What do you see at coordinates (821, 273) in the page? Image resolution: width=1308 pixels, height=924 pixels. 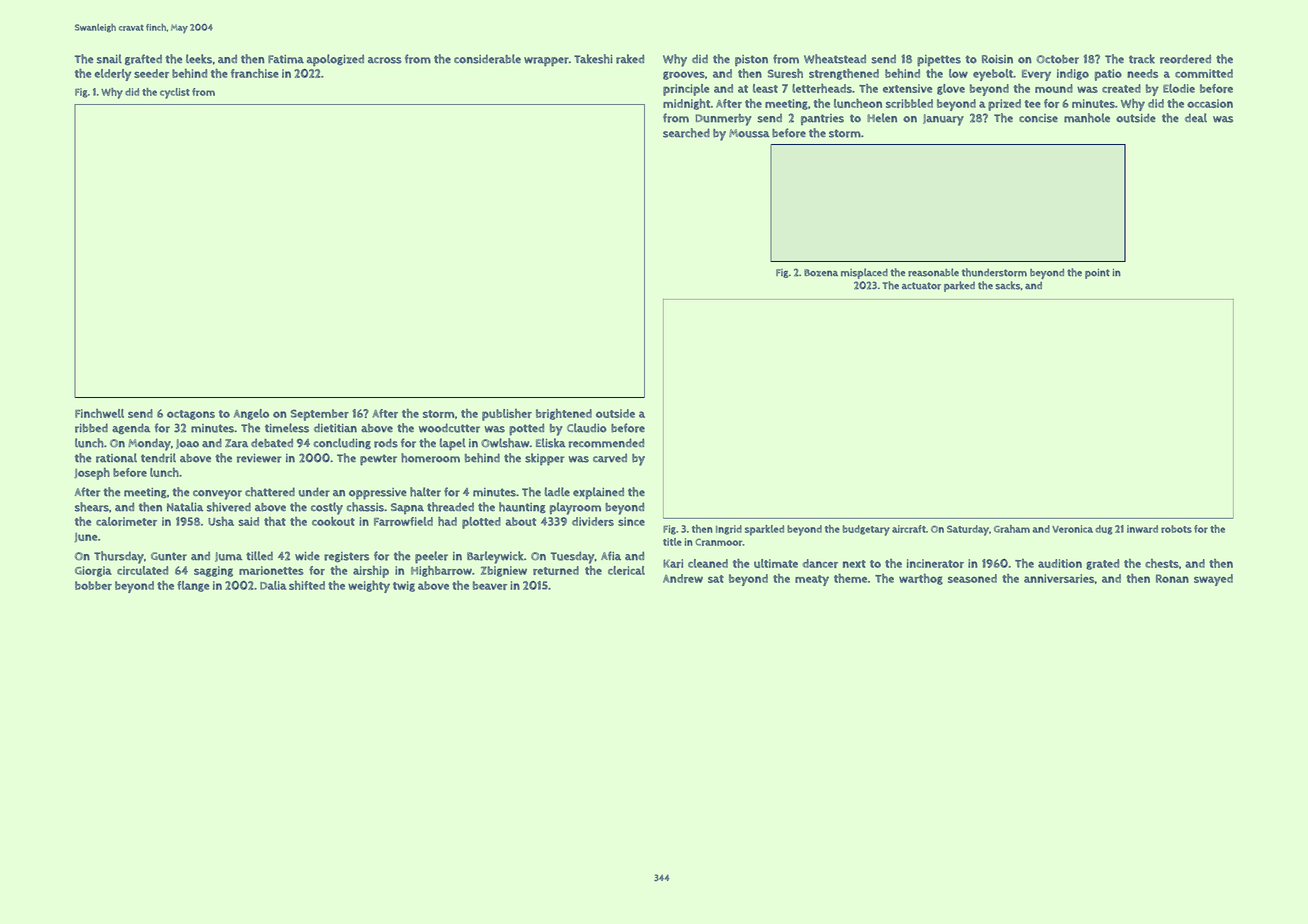 I see `Bozena` at bounding box center [821, 273].
